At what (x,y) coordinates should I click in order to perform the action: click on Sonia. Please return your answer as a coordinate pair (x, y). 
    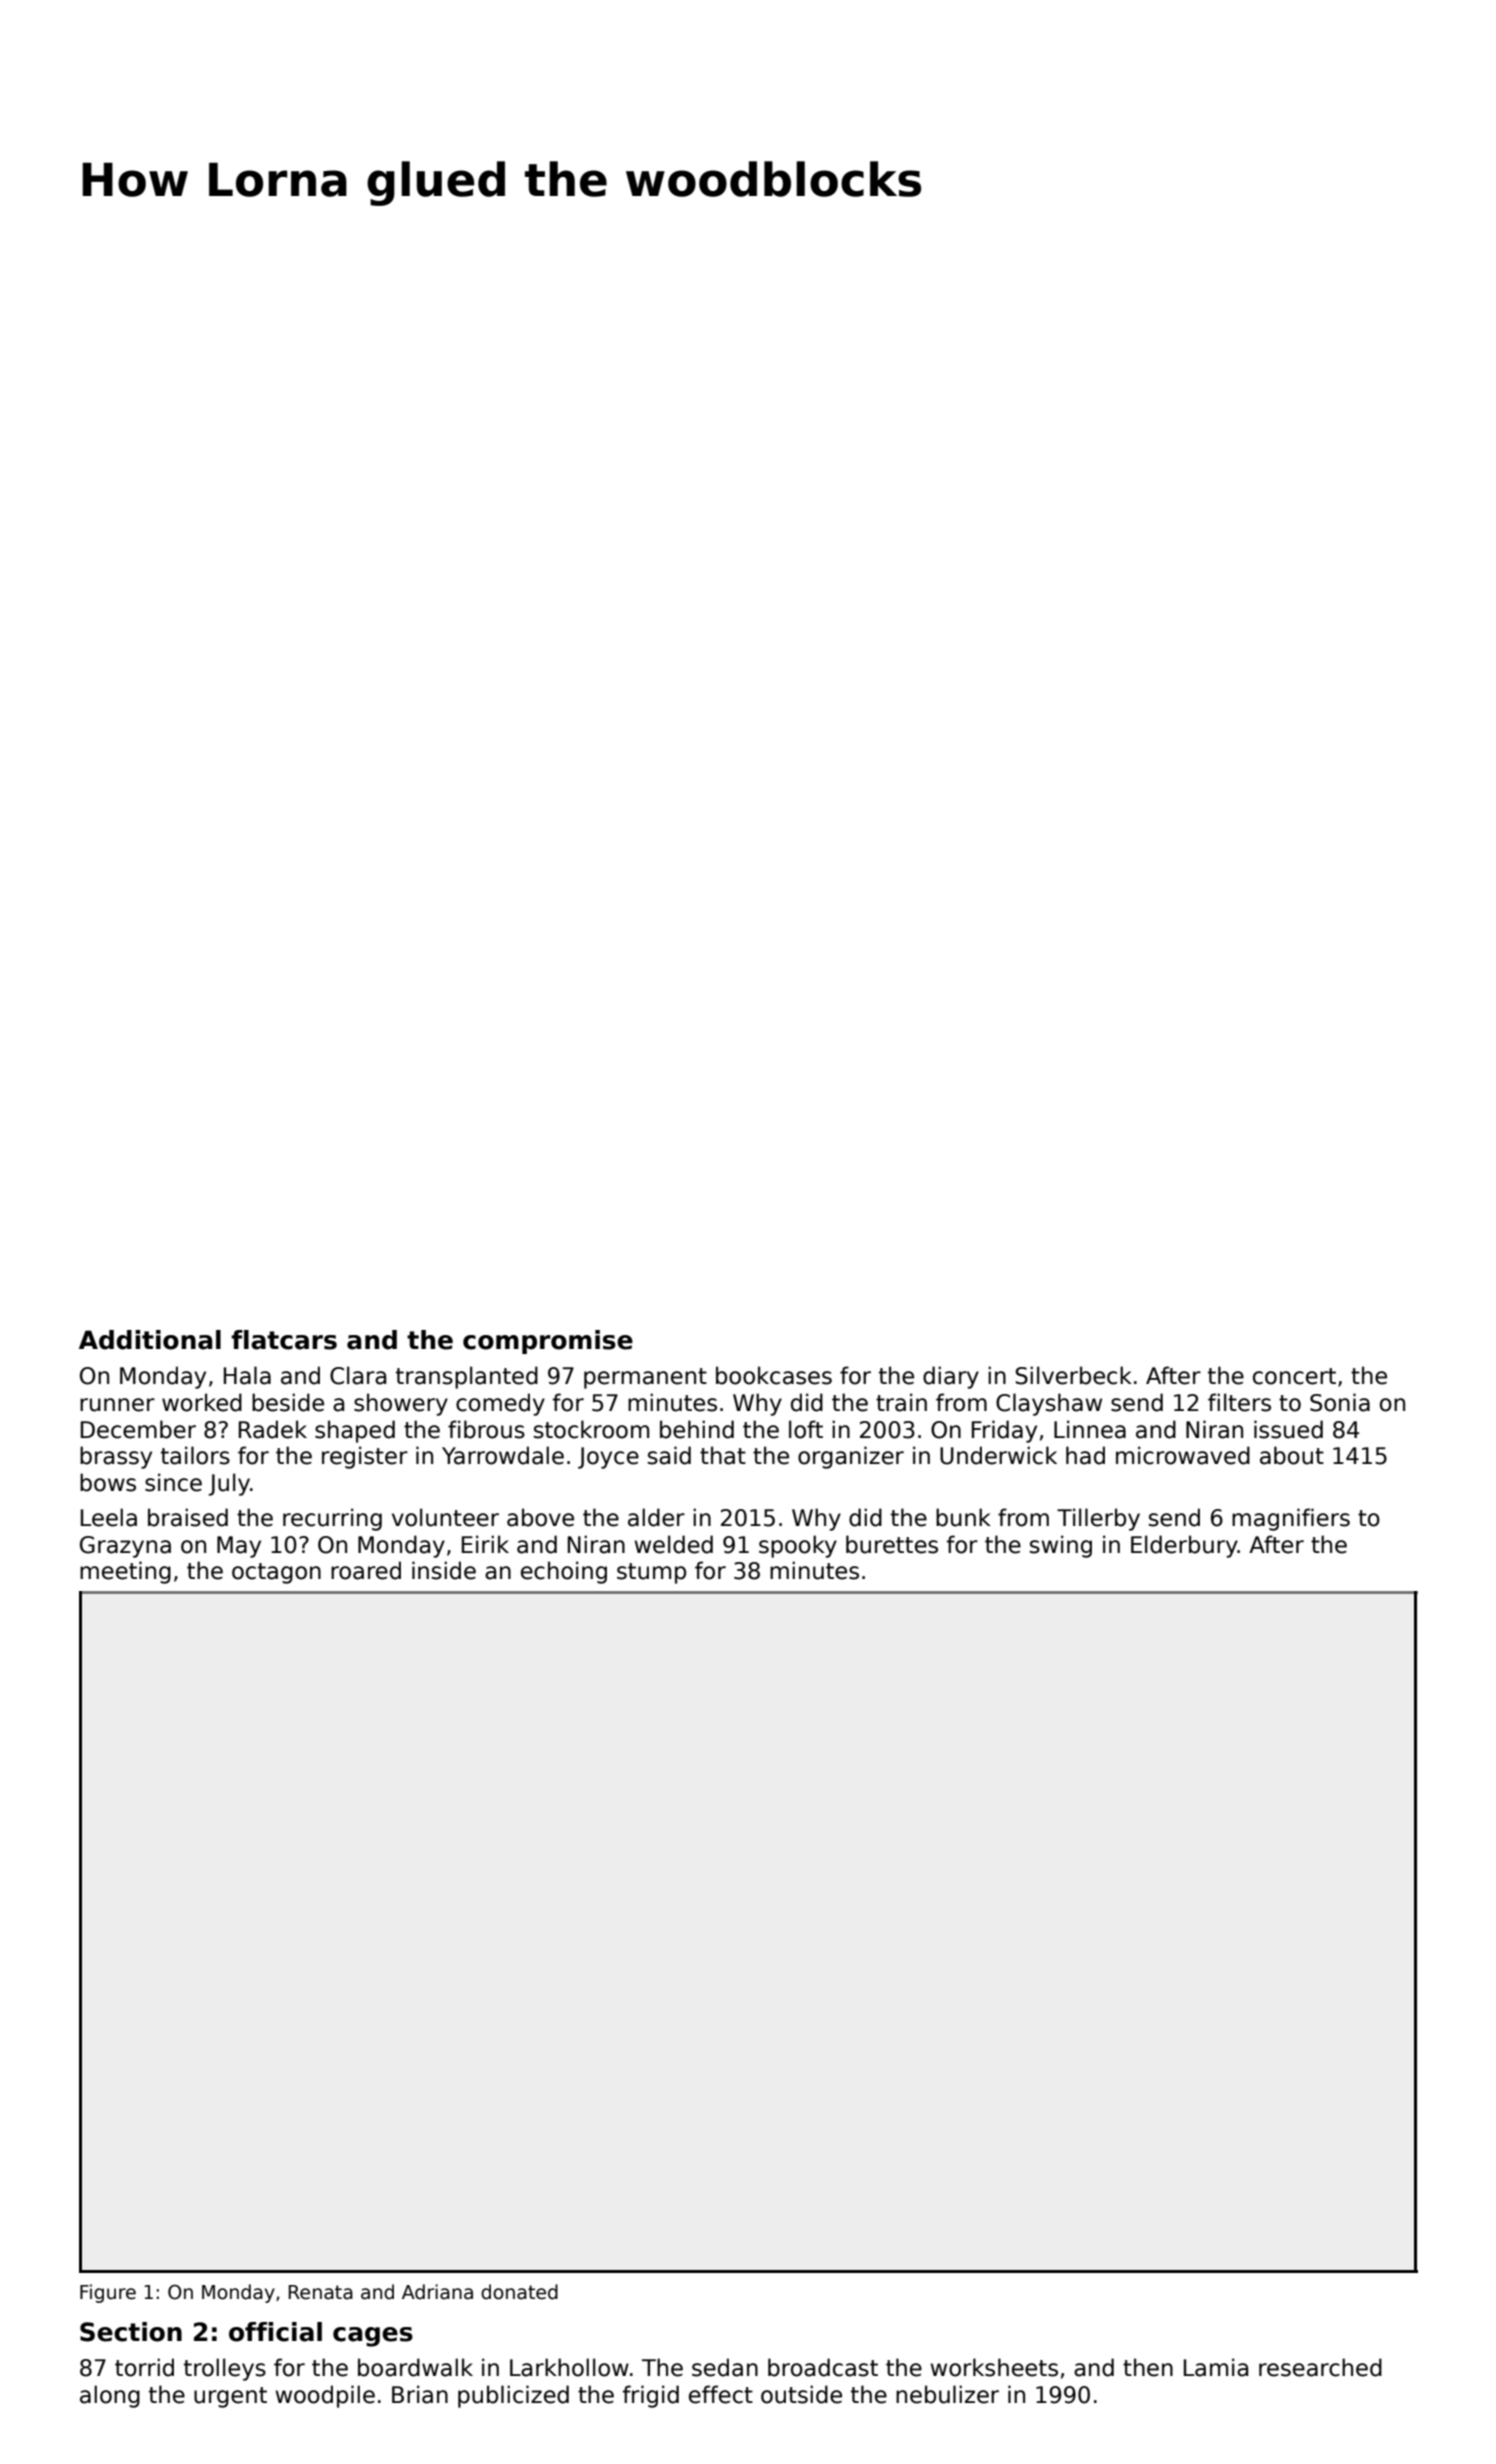
    Looking at the image, I should click on (1340, 1402).
